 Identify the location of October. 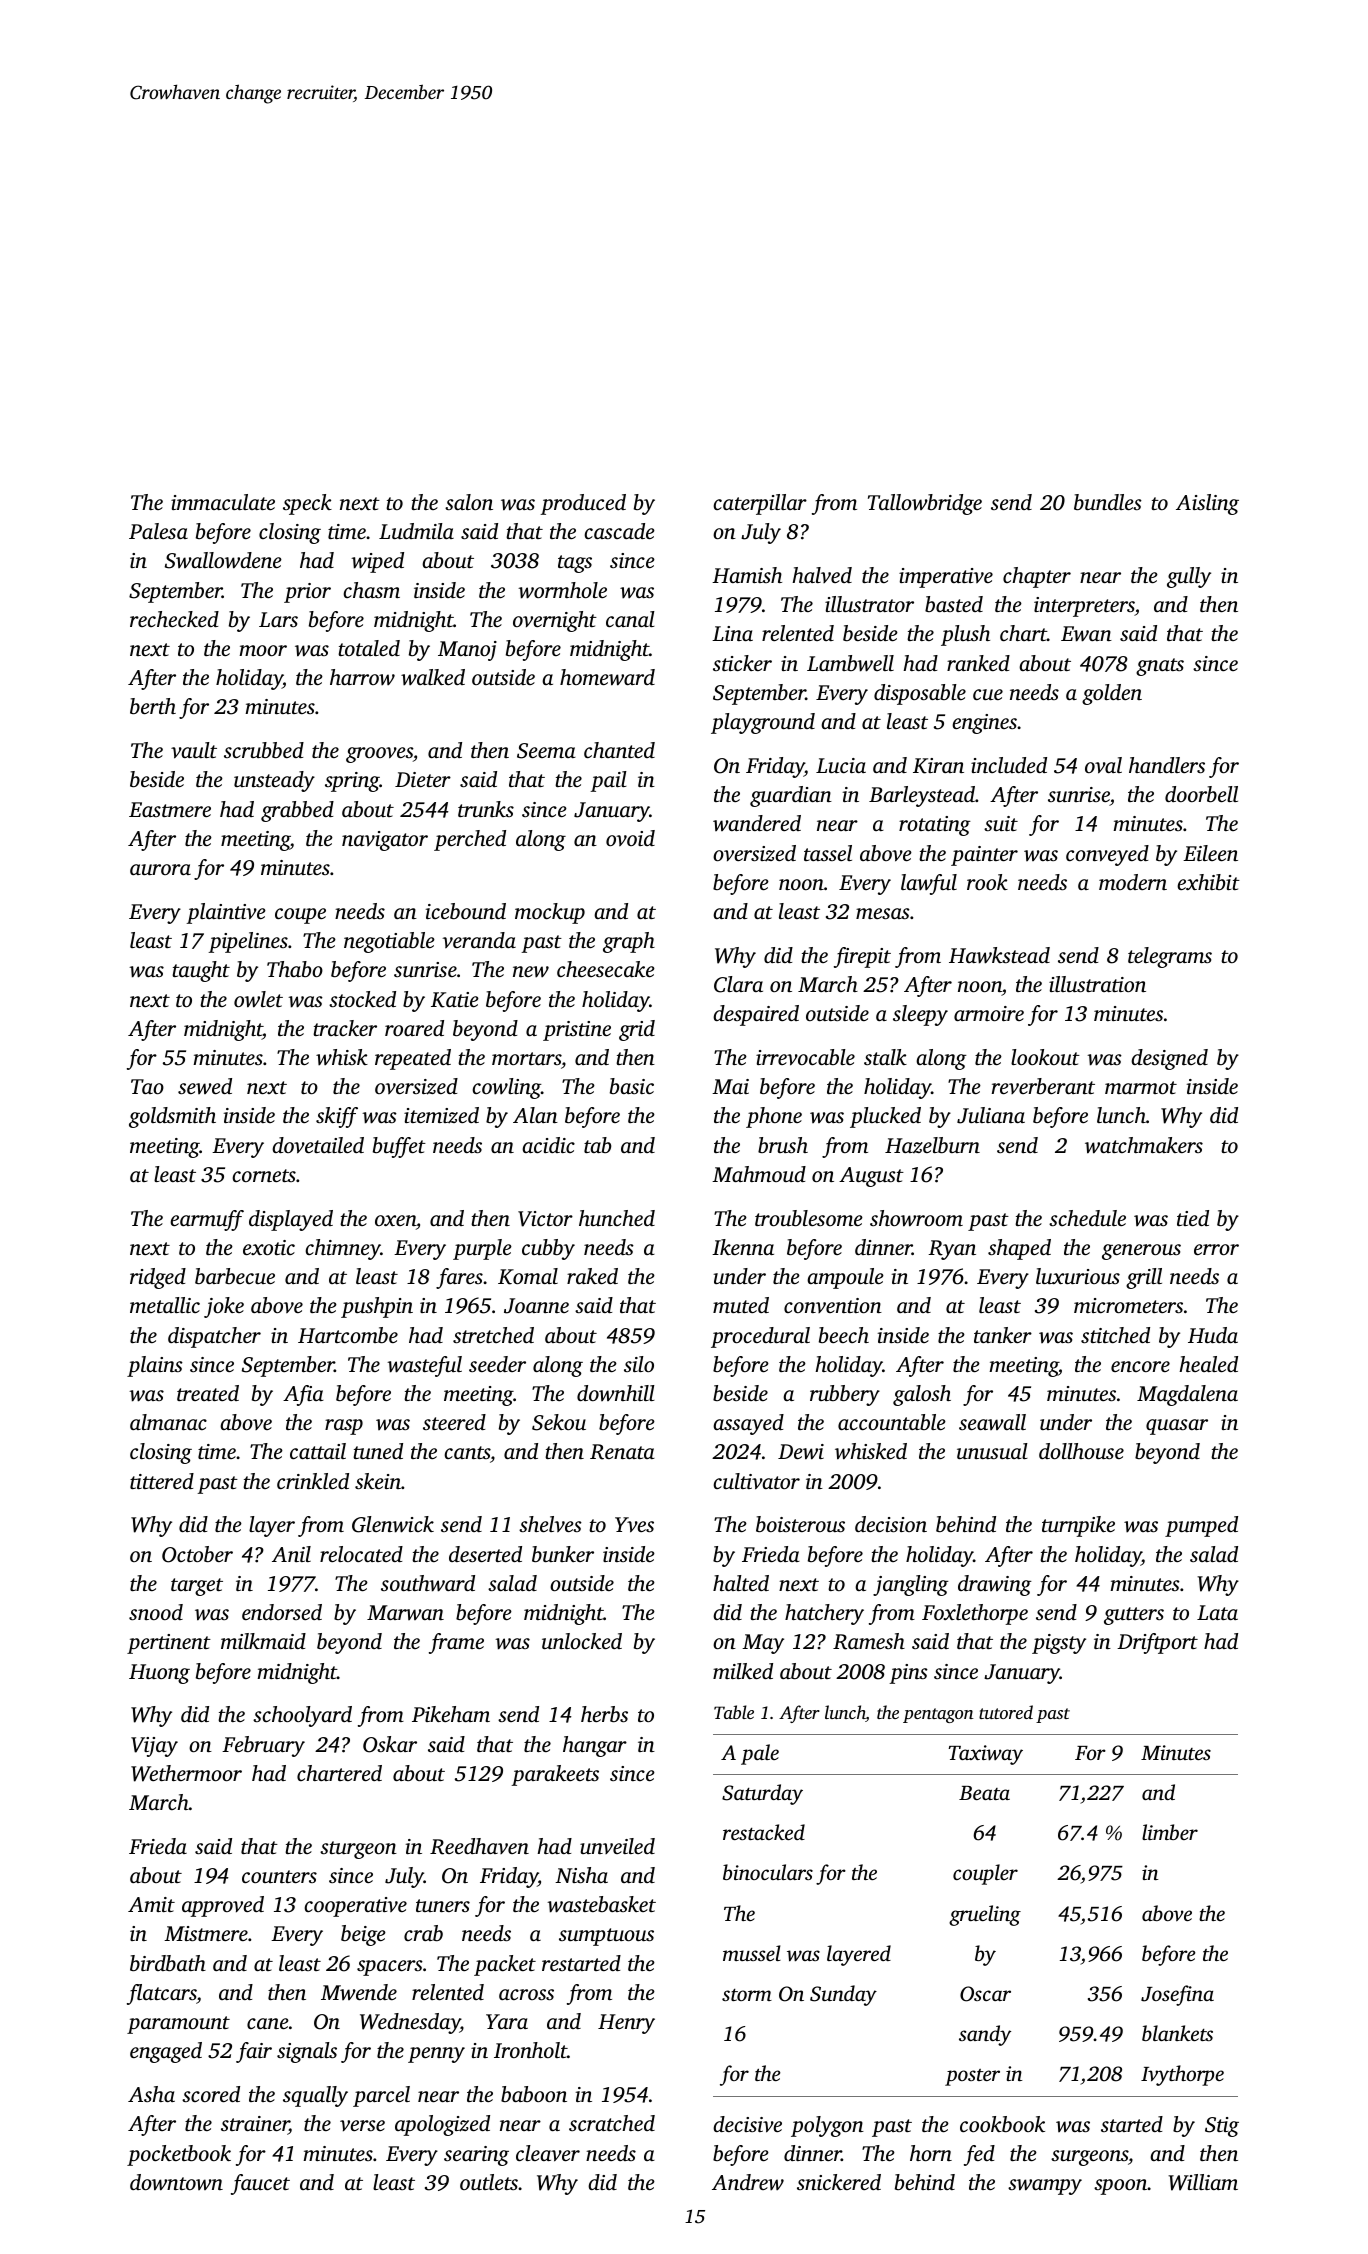
(197, 1554).
